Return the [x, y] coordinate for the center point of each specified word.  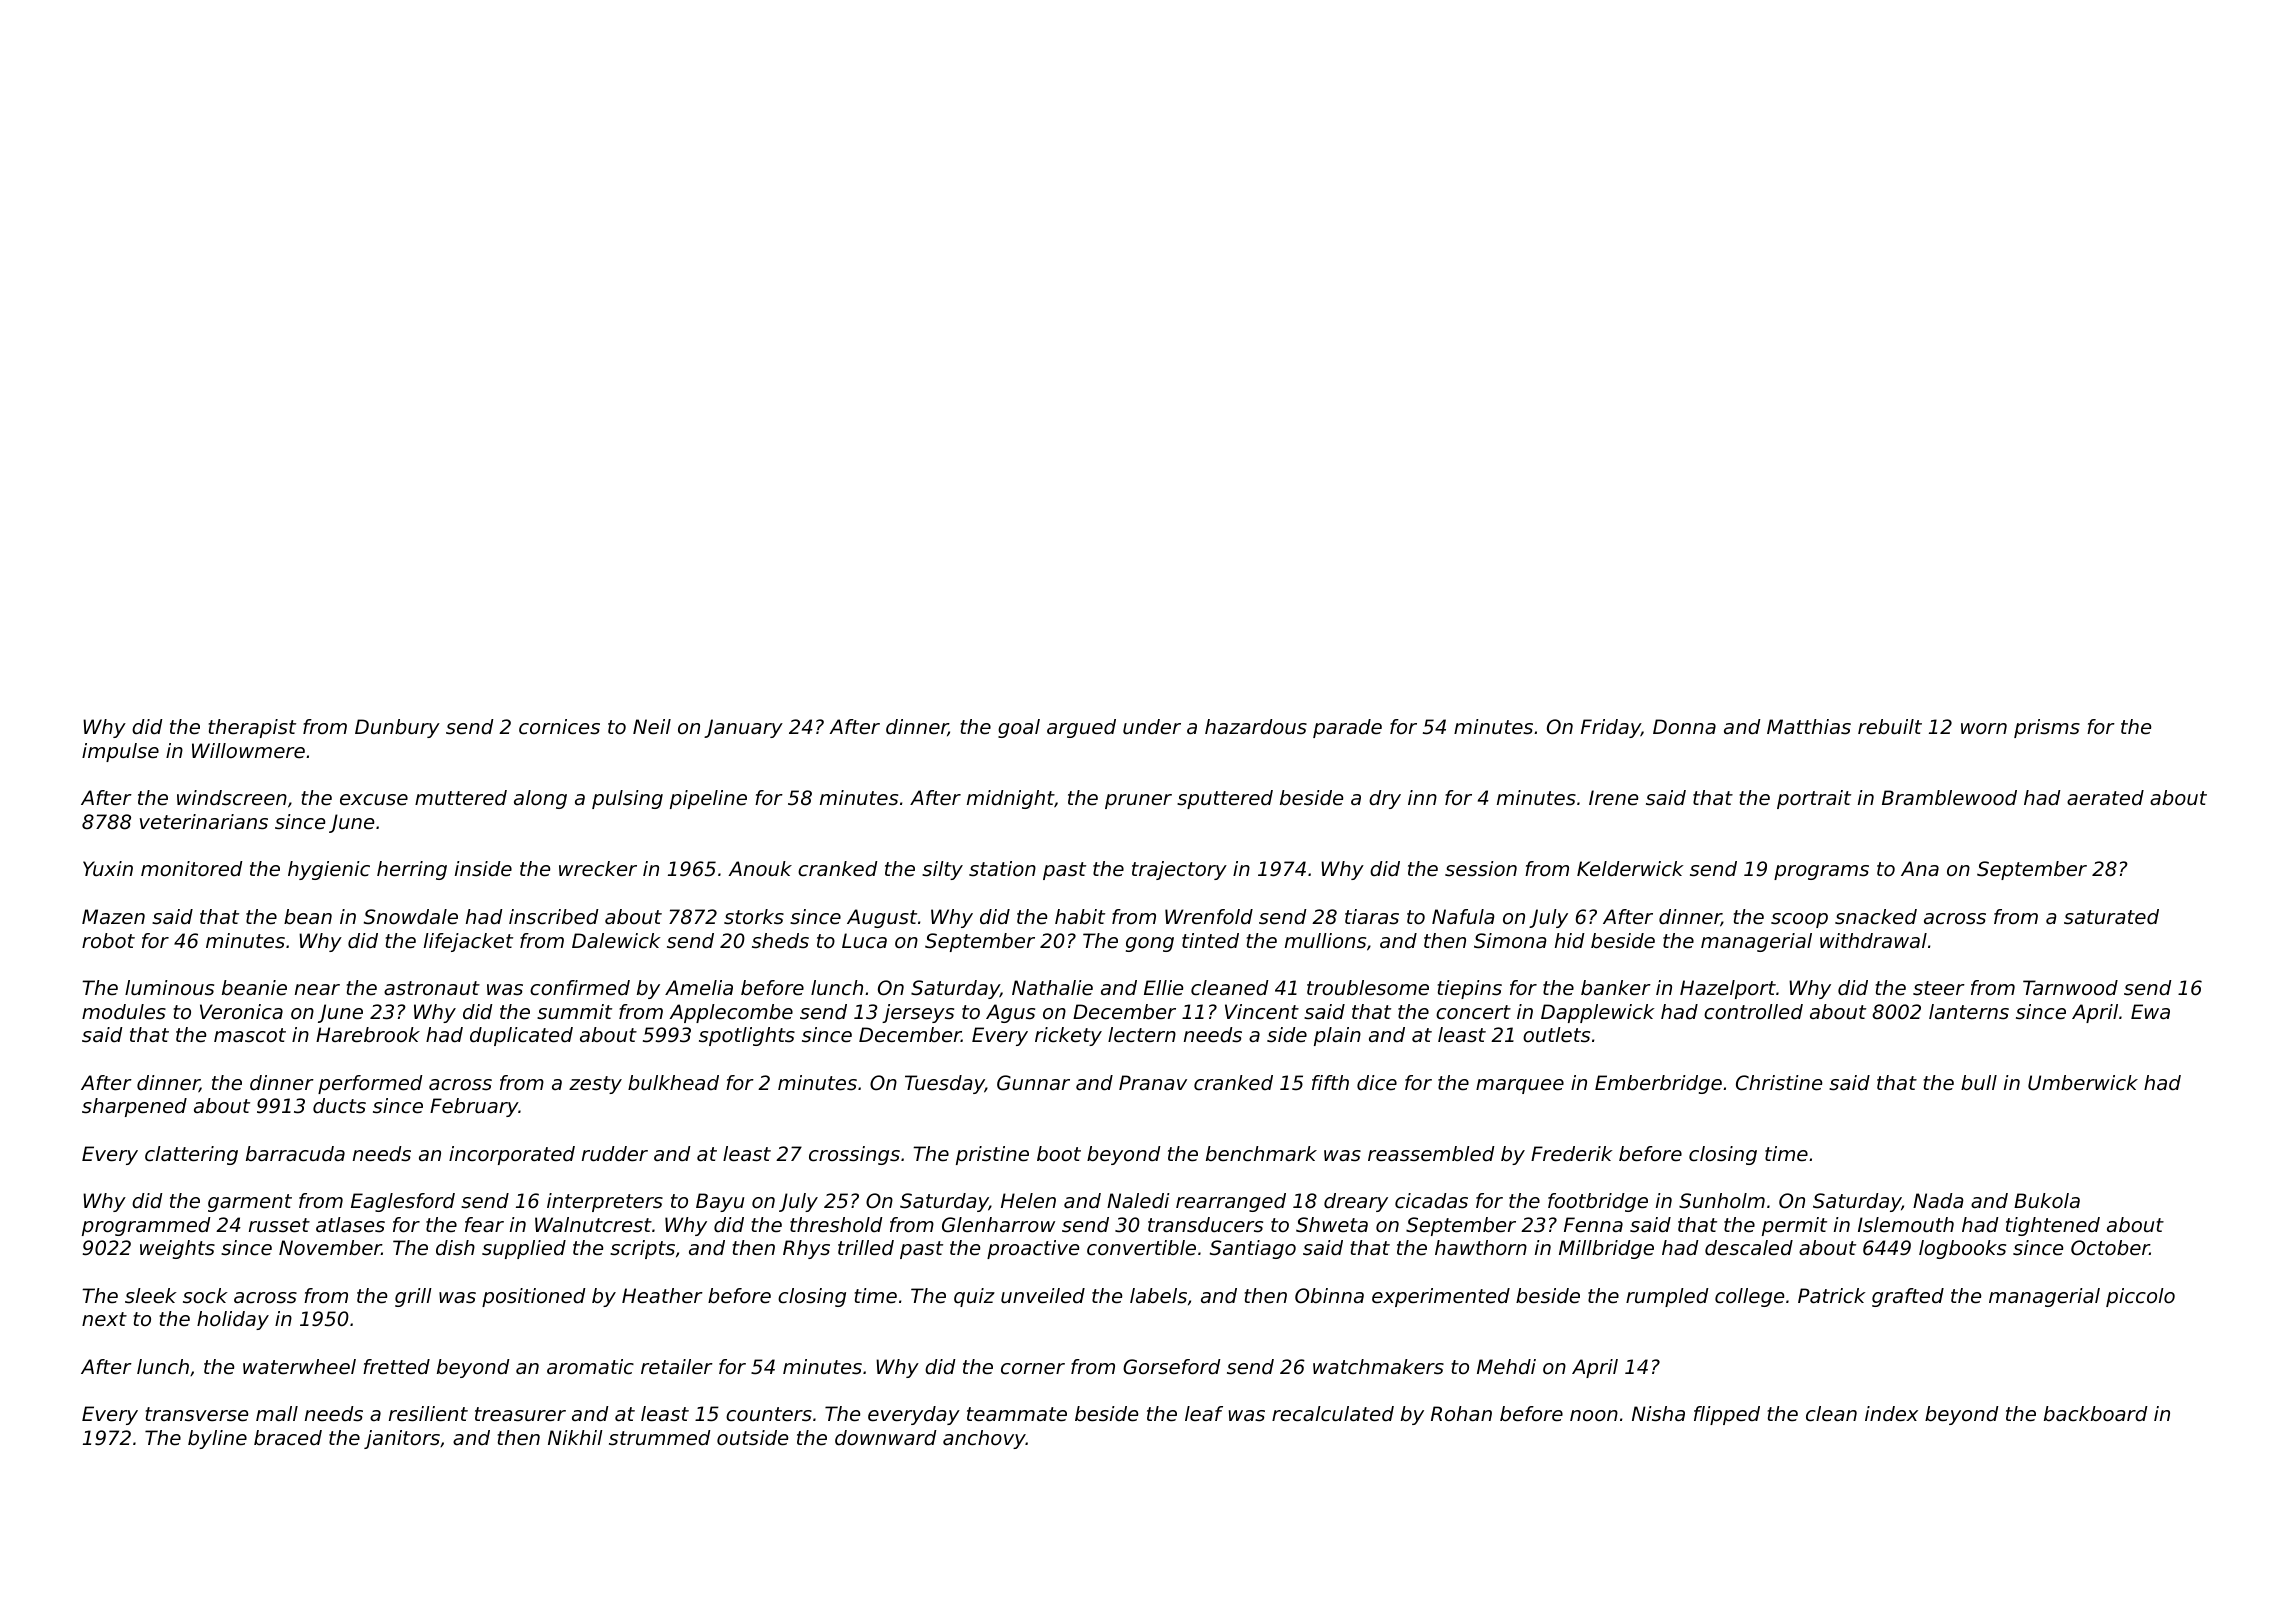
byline [217, 1439]
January [743, 728]
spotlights [747, 1036]
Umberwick [2083, 1083]
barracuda [295, 1154]
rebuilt [1890, 727]
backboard [2096, 1414]
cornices [559, 727]
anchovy [984, 1439]
